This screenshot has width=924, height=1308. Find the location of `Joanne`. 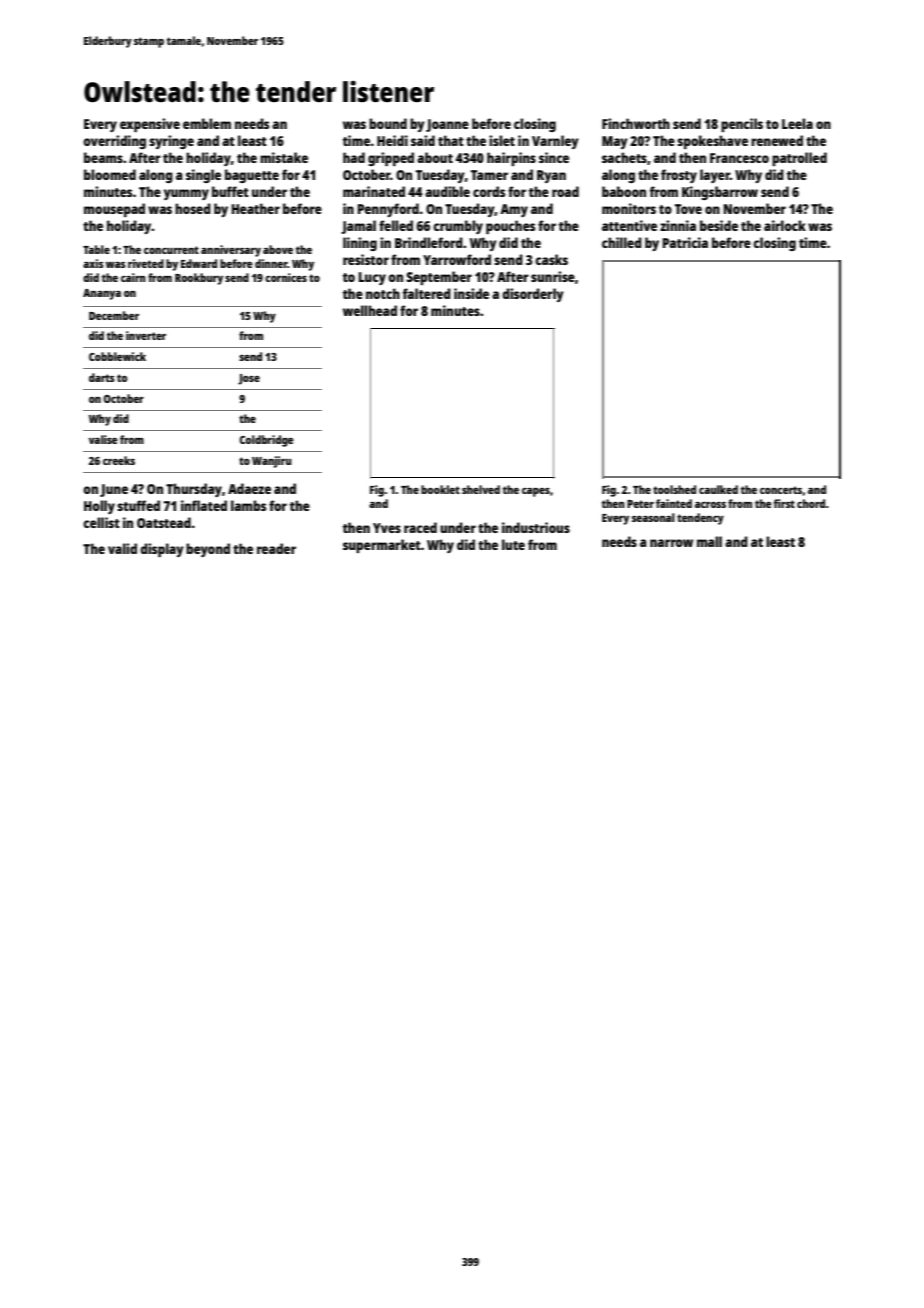

Joanne is located at coordinates (447, 125).
